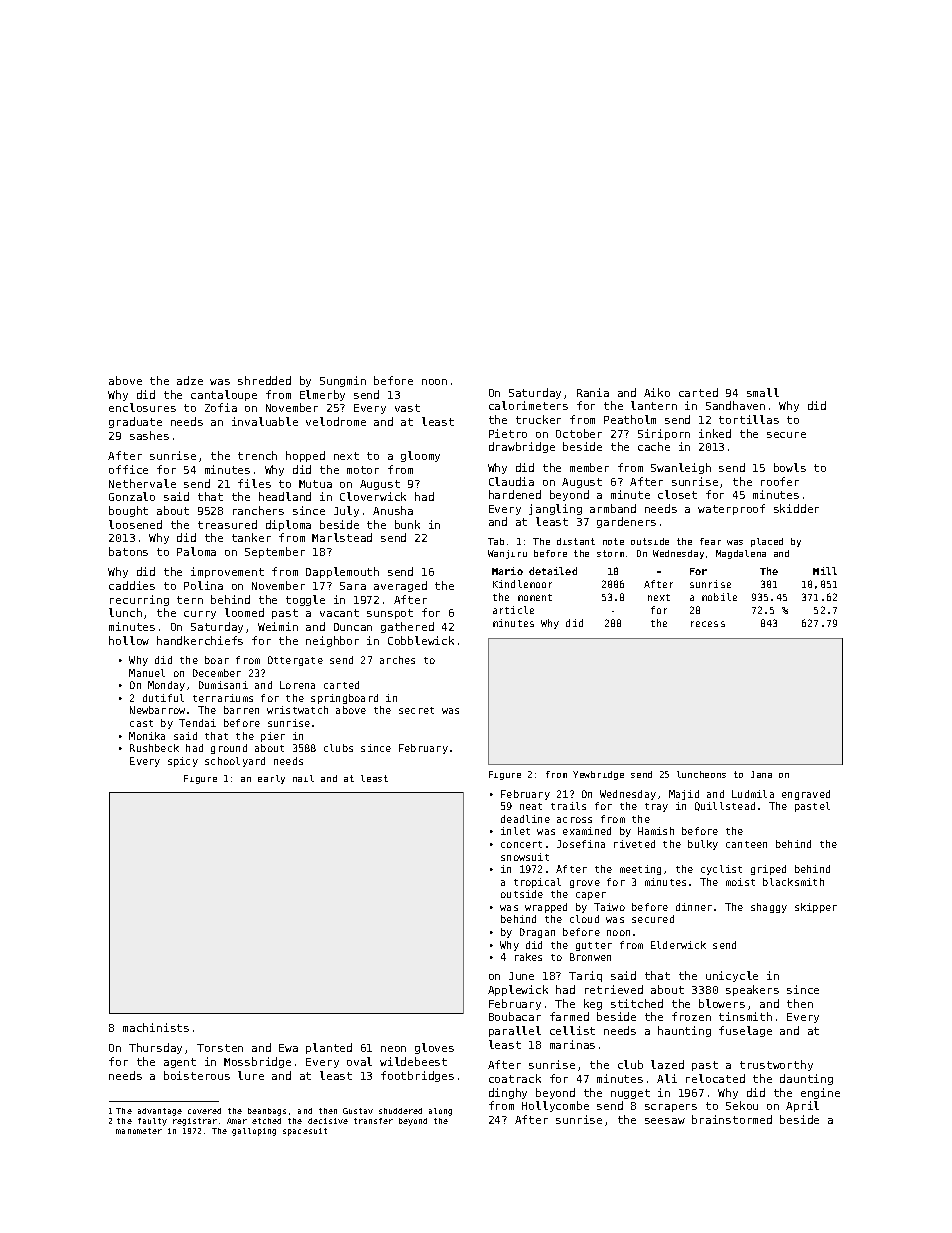 Image resolution: width=952 pixels, height=1233 pixels. What do you see at coordinates (528, 405) in the screenshot?
I see `calorimeters` at bounding box center [528, 405].
